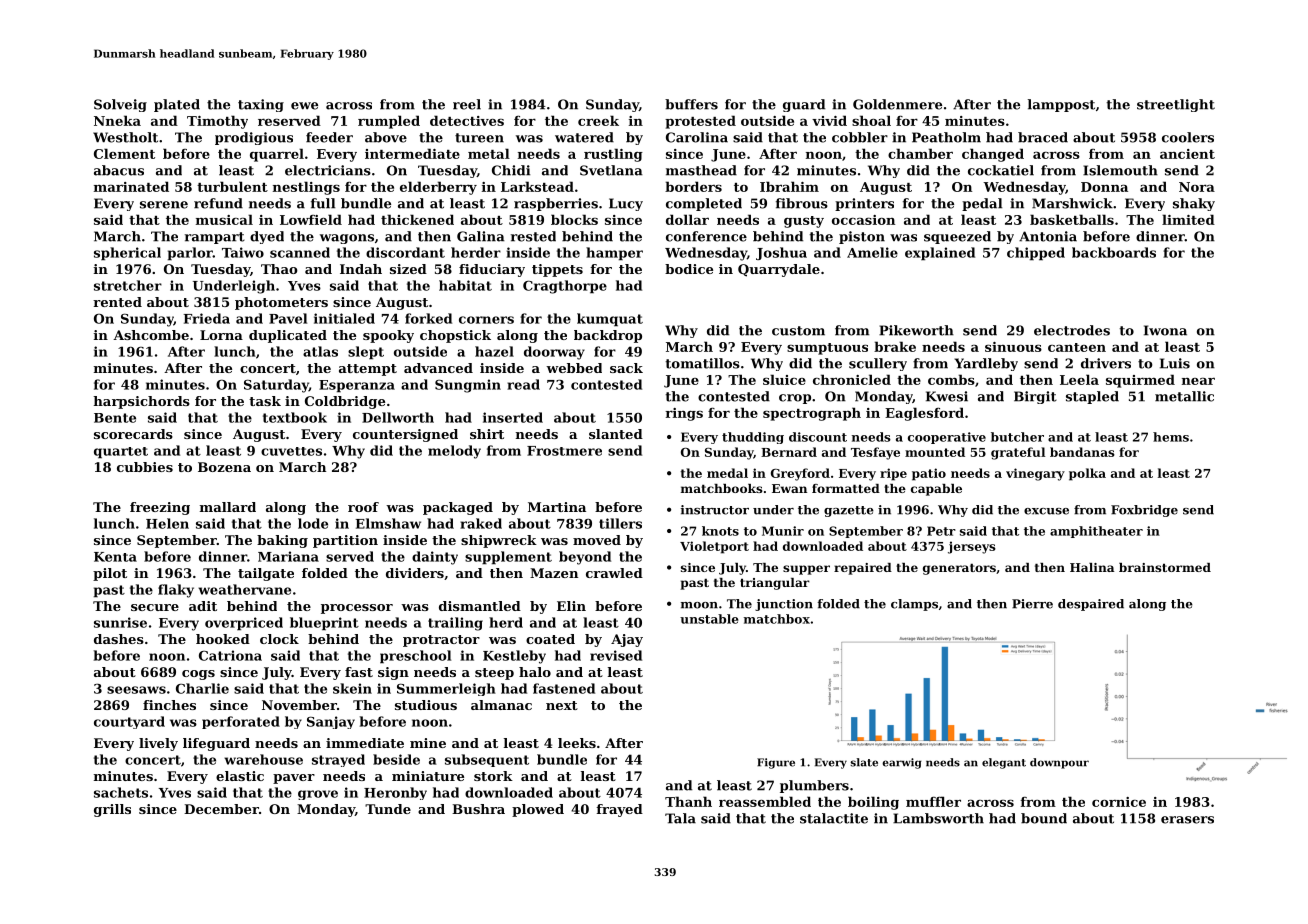  Describe the element at coordinates (1165, 567) in the screenshot. I see `brainstormed` at that location.
